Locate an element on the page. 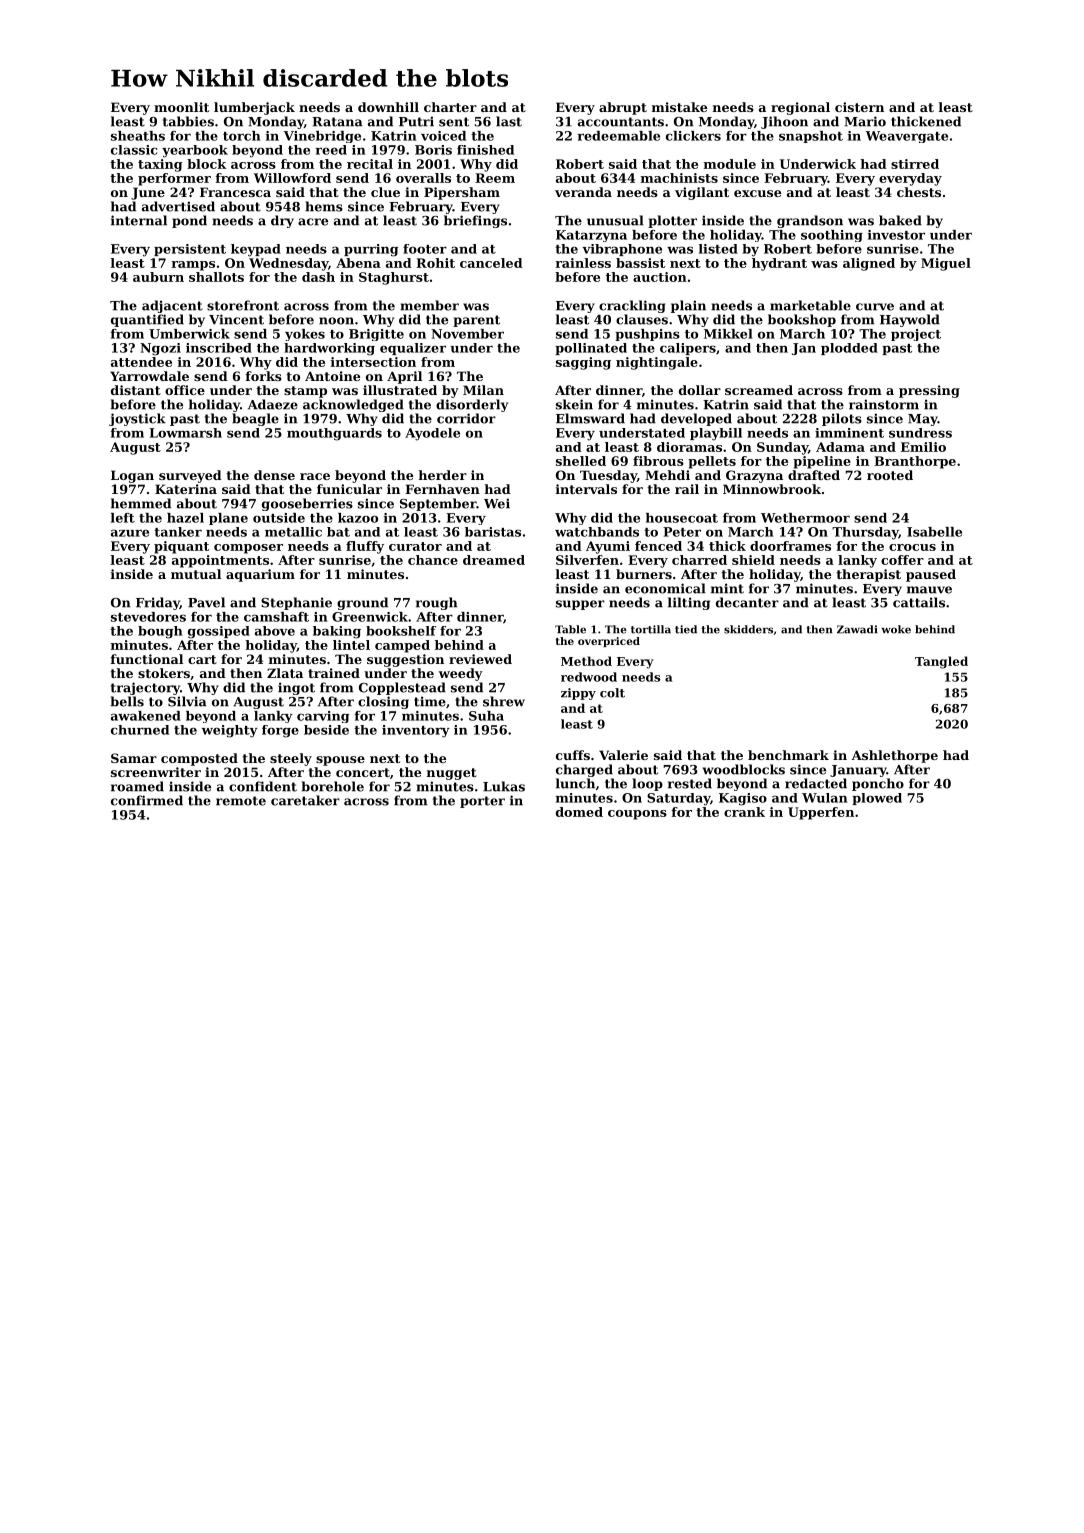 This page has width=1084, height=1533. cuffs is located at coordinates (573, 755).
